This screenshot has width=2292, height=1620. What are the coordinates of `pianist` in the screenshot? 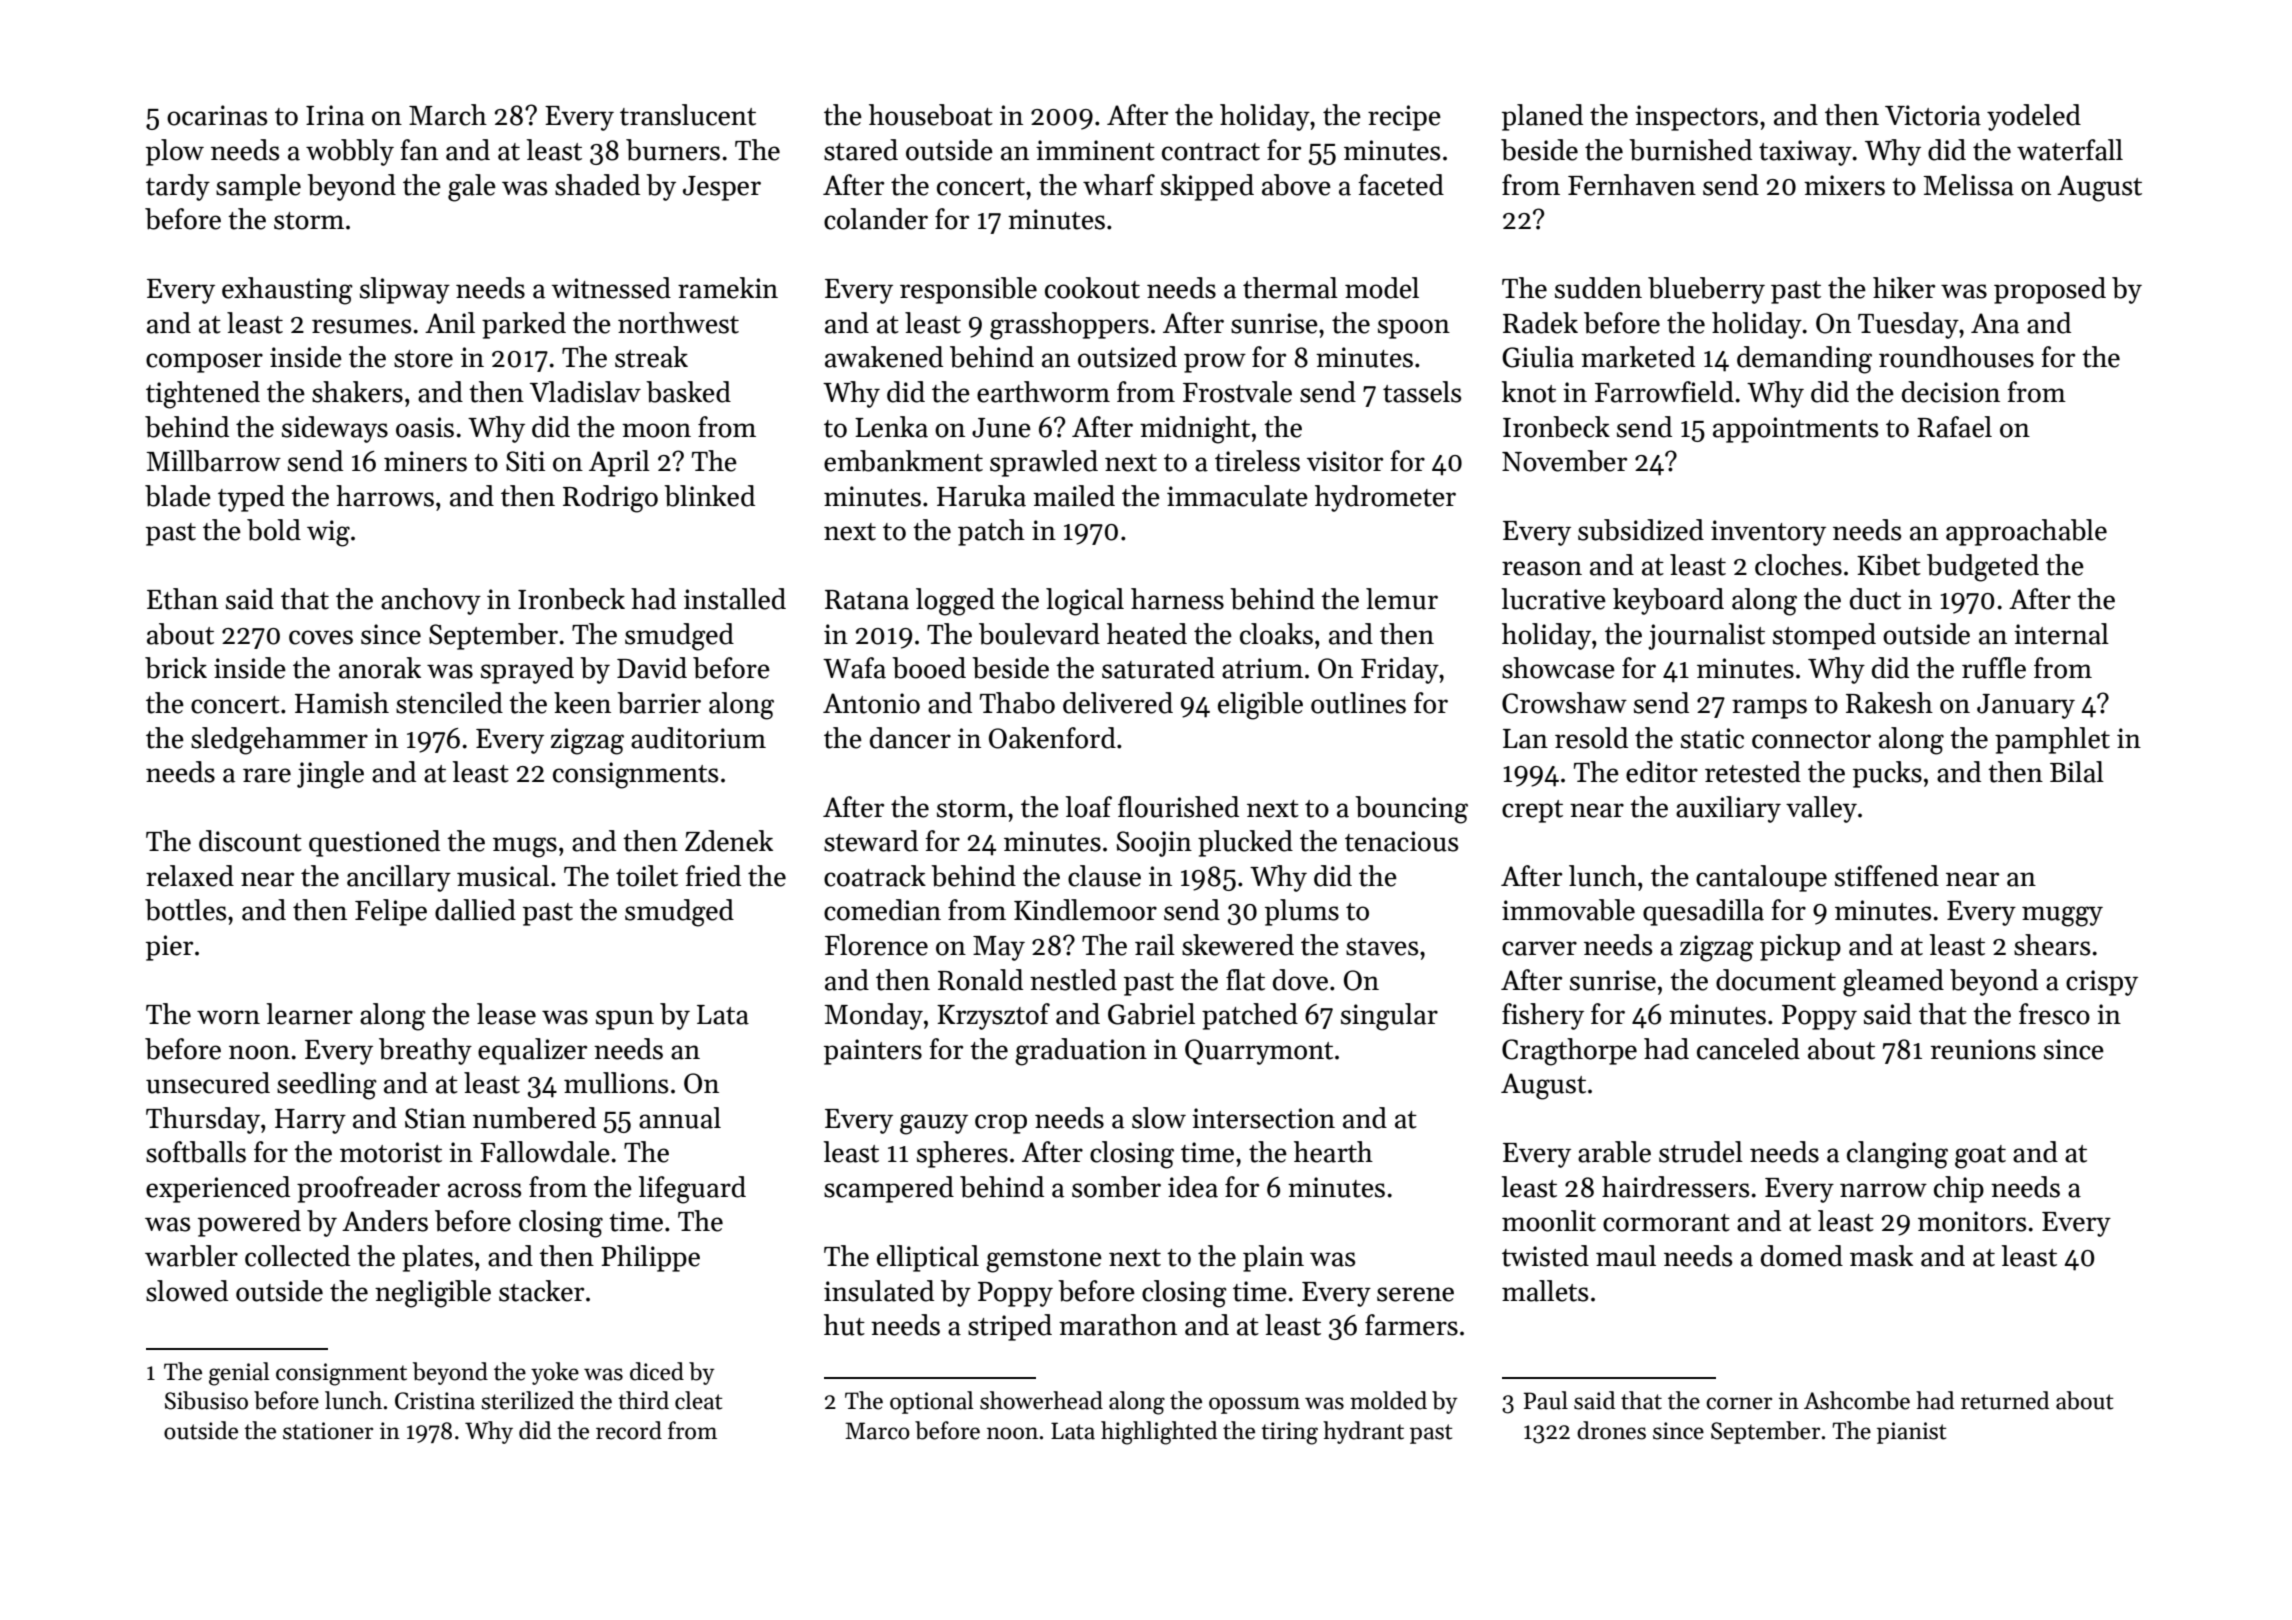 It's located at (1912, 1433).
